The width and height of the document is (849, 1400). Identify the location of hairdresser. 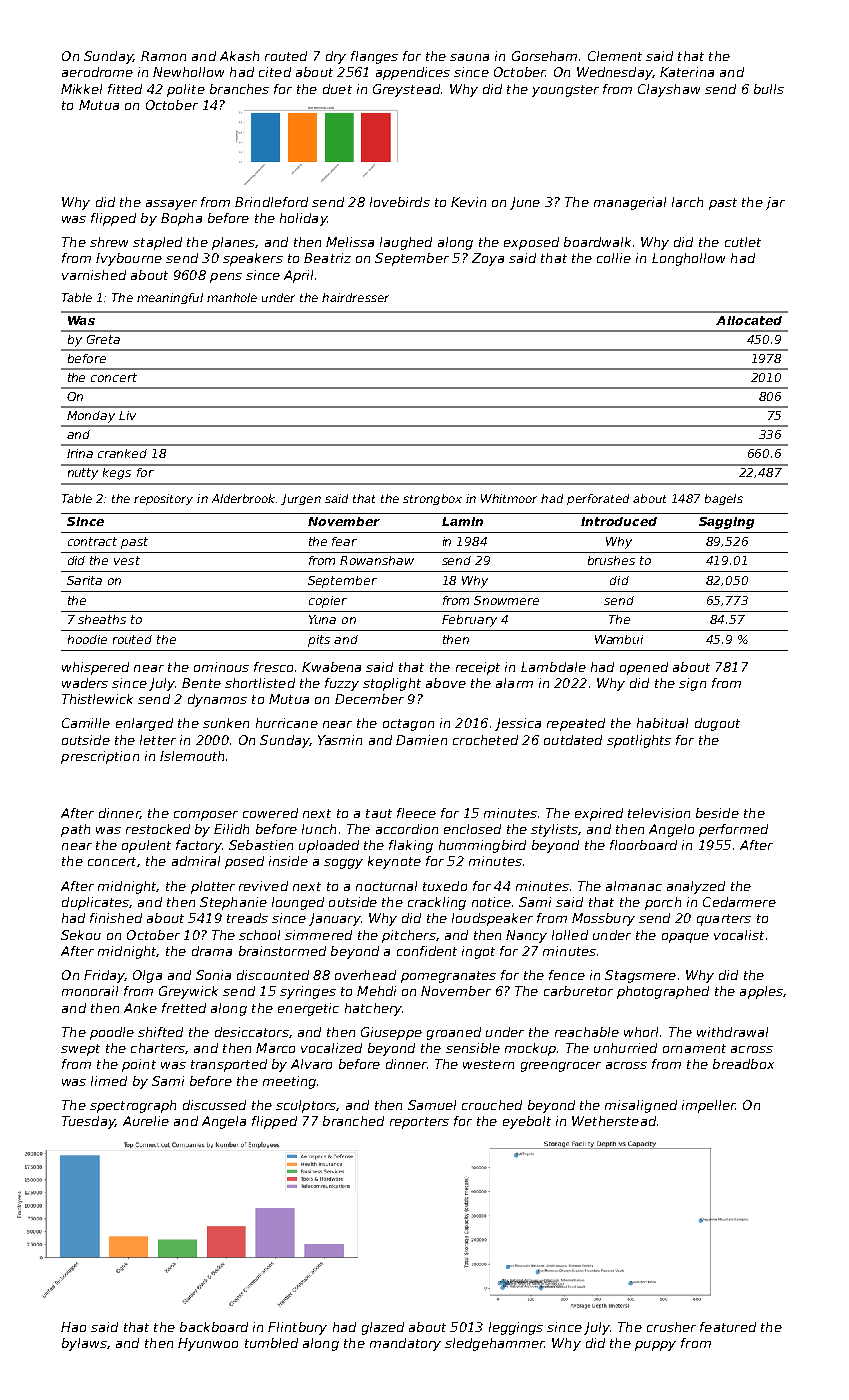
(355, 297).
